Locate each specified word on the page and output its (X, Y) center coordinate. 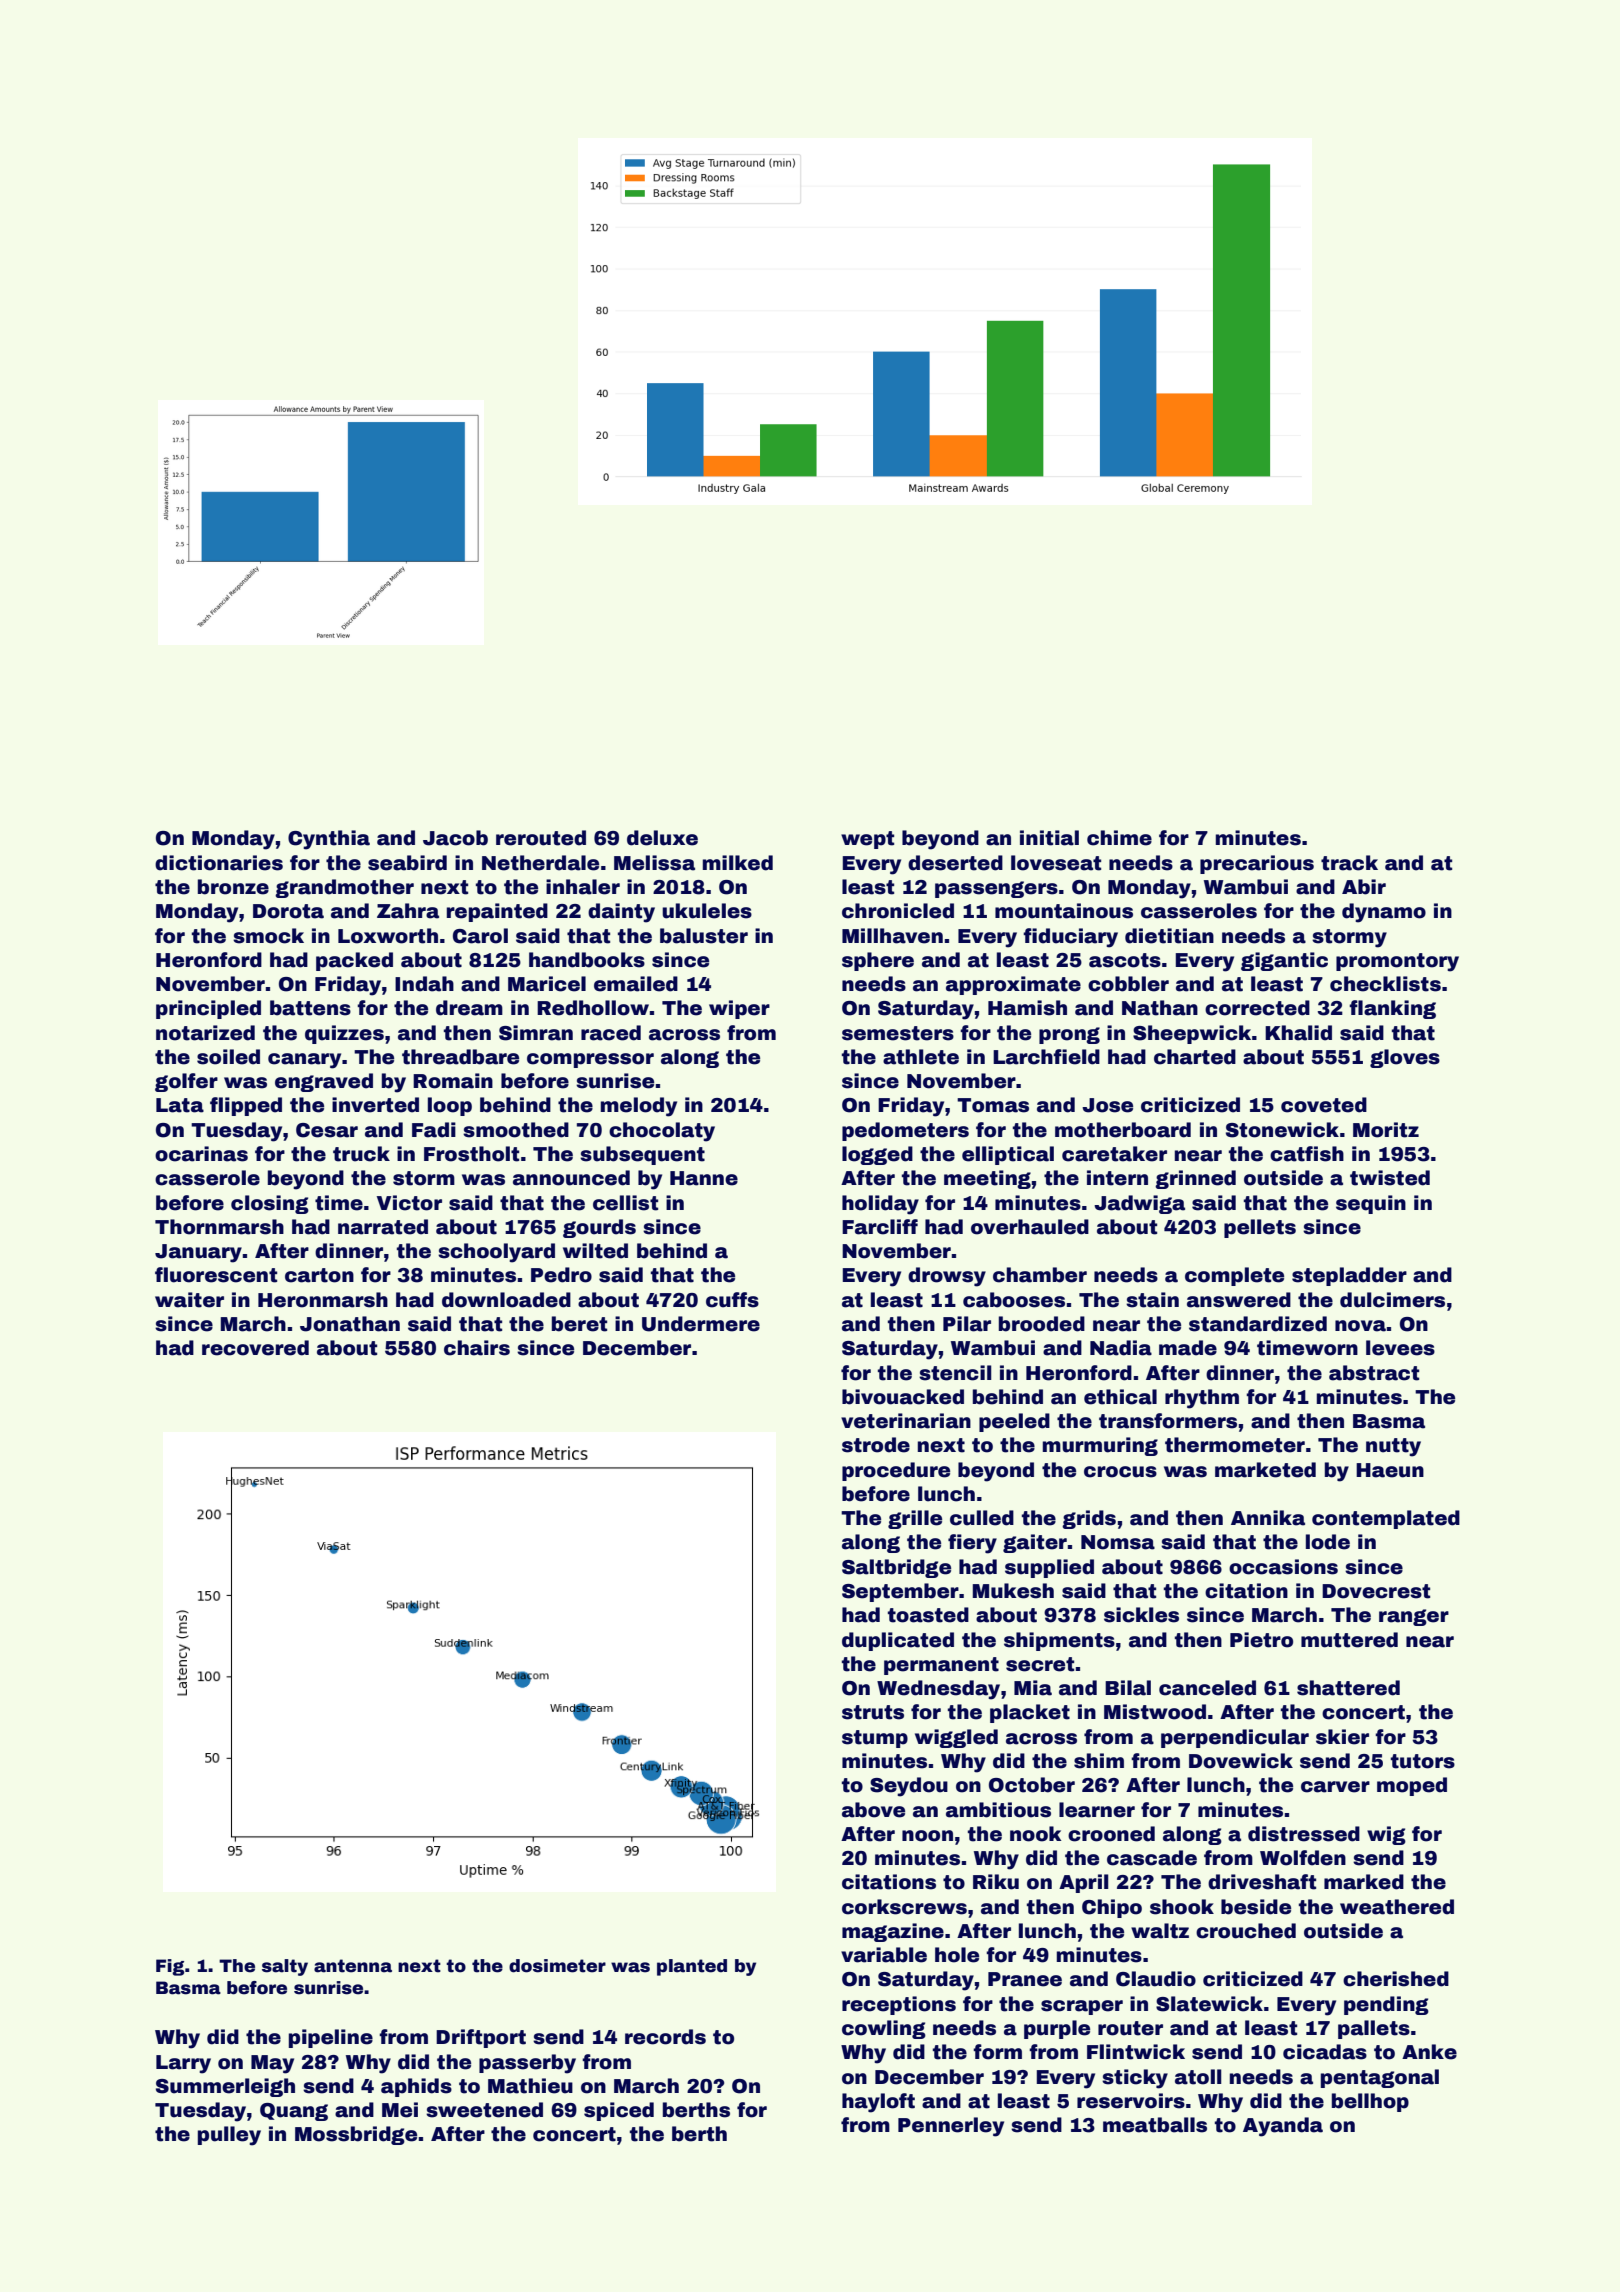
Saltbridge (896, 1568)
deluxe (662, 838)
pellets (1260, 1228)
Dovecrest (1376, 1591)
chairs (477, 1348)
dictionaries (219, 863)
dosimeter (557, 1966)
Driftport (481, 2038)
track (1349, 863)
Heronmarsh (323, 1300)
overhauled (1030, 1227)
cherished (1396, 1979)
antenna (353, 1966)
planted (692, 1967)
